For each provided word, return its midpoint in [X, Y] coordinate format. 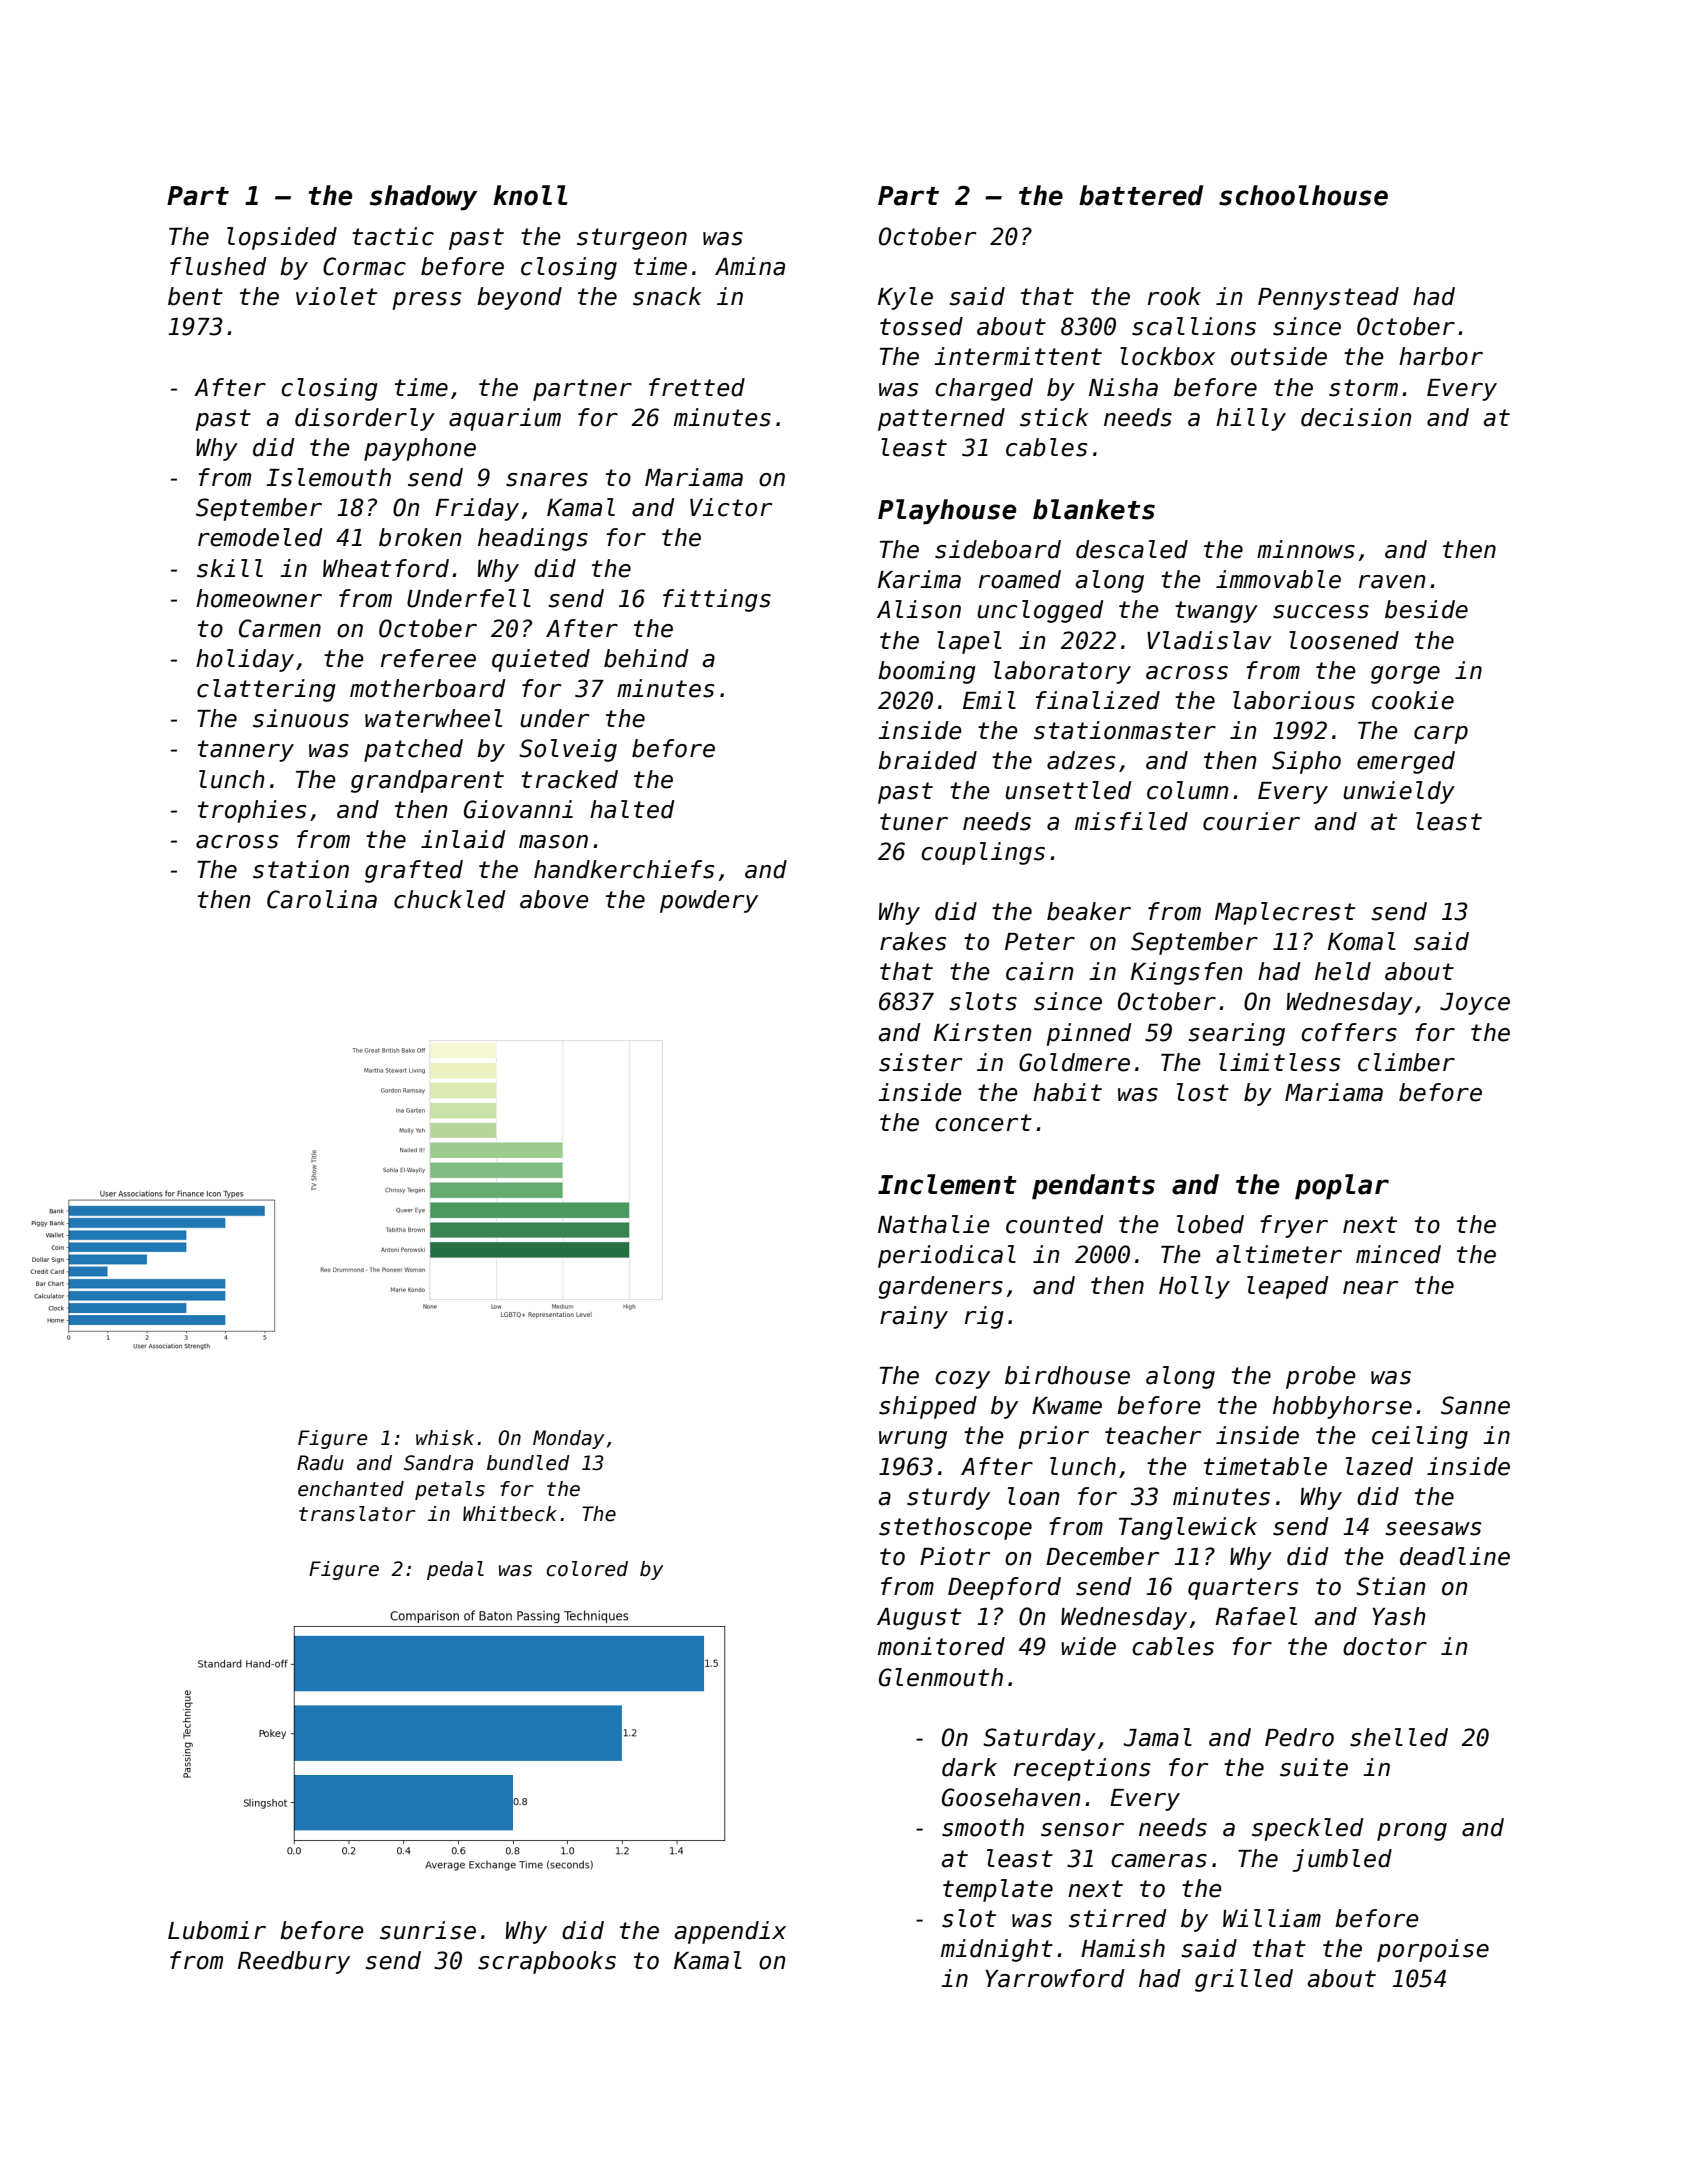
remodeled [260, 537]
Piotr [955, 1556]
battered [1141, 195]
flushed [218, 266]
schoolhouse [1303, 195]
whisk [445, 1438]
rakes [913, 941]
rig [984, 1317]
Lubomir [217, 1930]
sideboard [998, 549]
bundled [528, 1463]
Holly [1194, 1287]
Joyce [1475, 1004]
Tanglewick [1188, 1528]
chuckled [450, 899]
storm [1363, 388]
